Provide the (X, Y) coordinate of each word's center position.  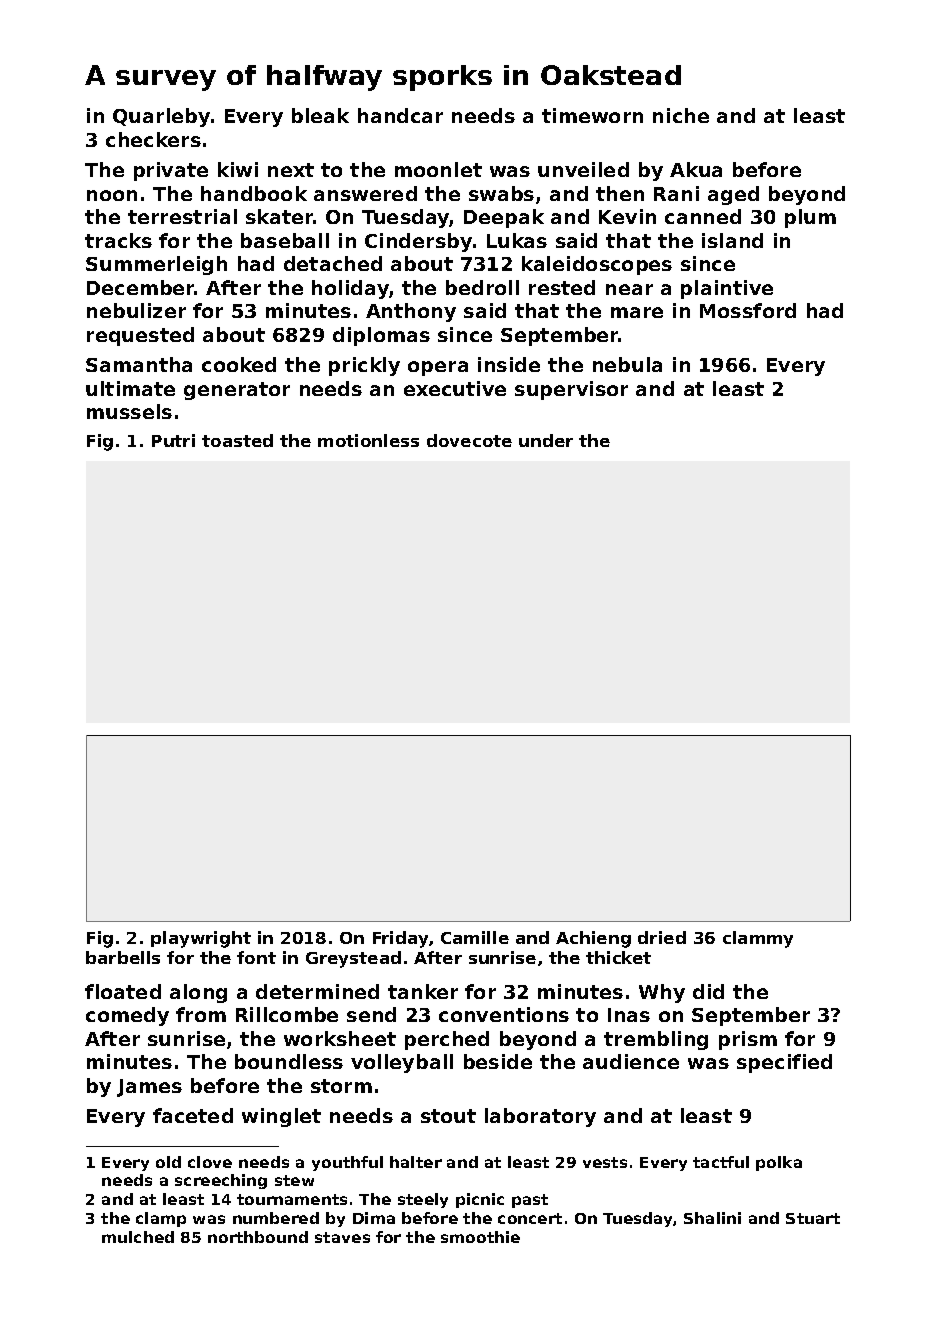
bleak (320, 115)
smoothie (480, 1237)
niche (681, 115)
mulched (138, 1237)
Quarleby (161, 117)
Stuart (813, 1218)
